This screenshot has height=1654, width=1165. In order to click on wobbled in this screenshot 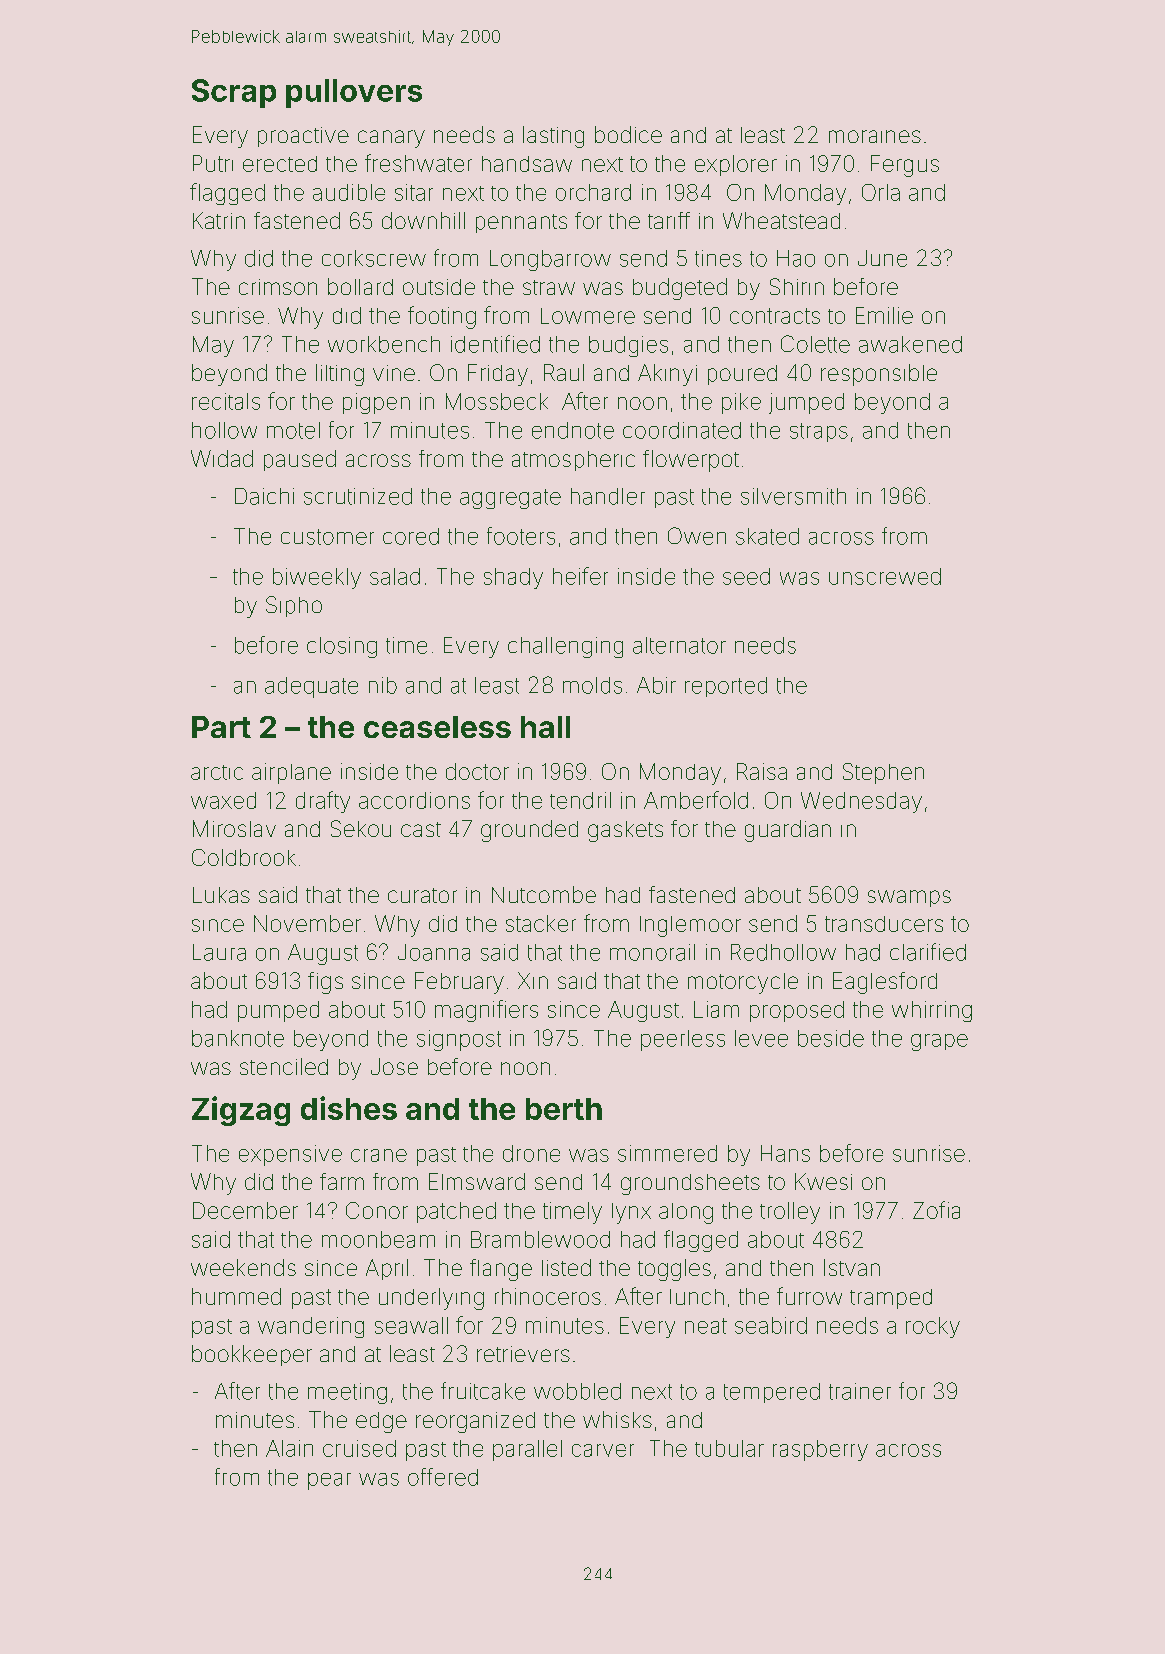, I will do `click(577, 1391)`.
